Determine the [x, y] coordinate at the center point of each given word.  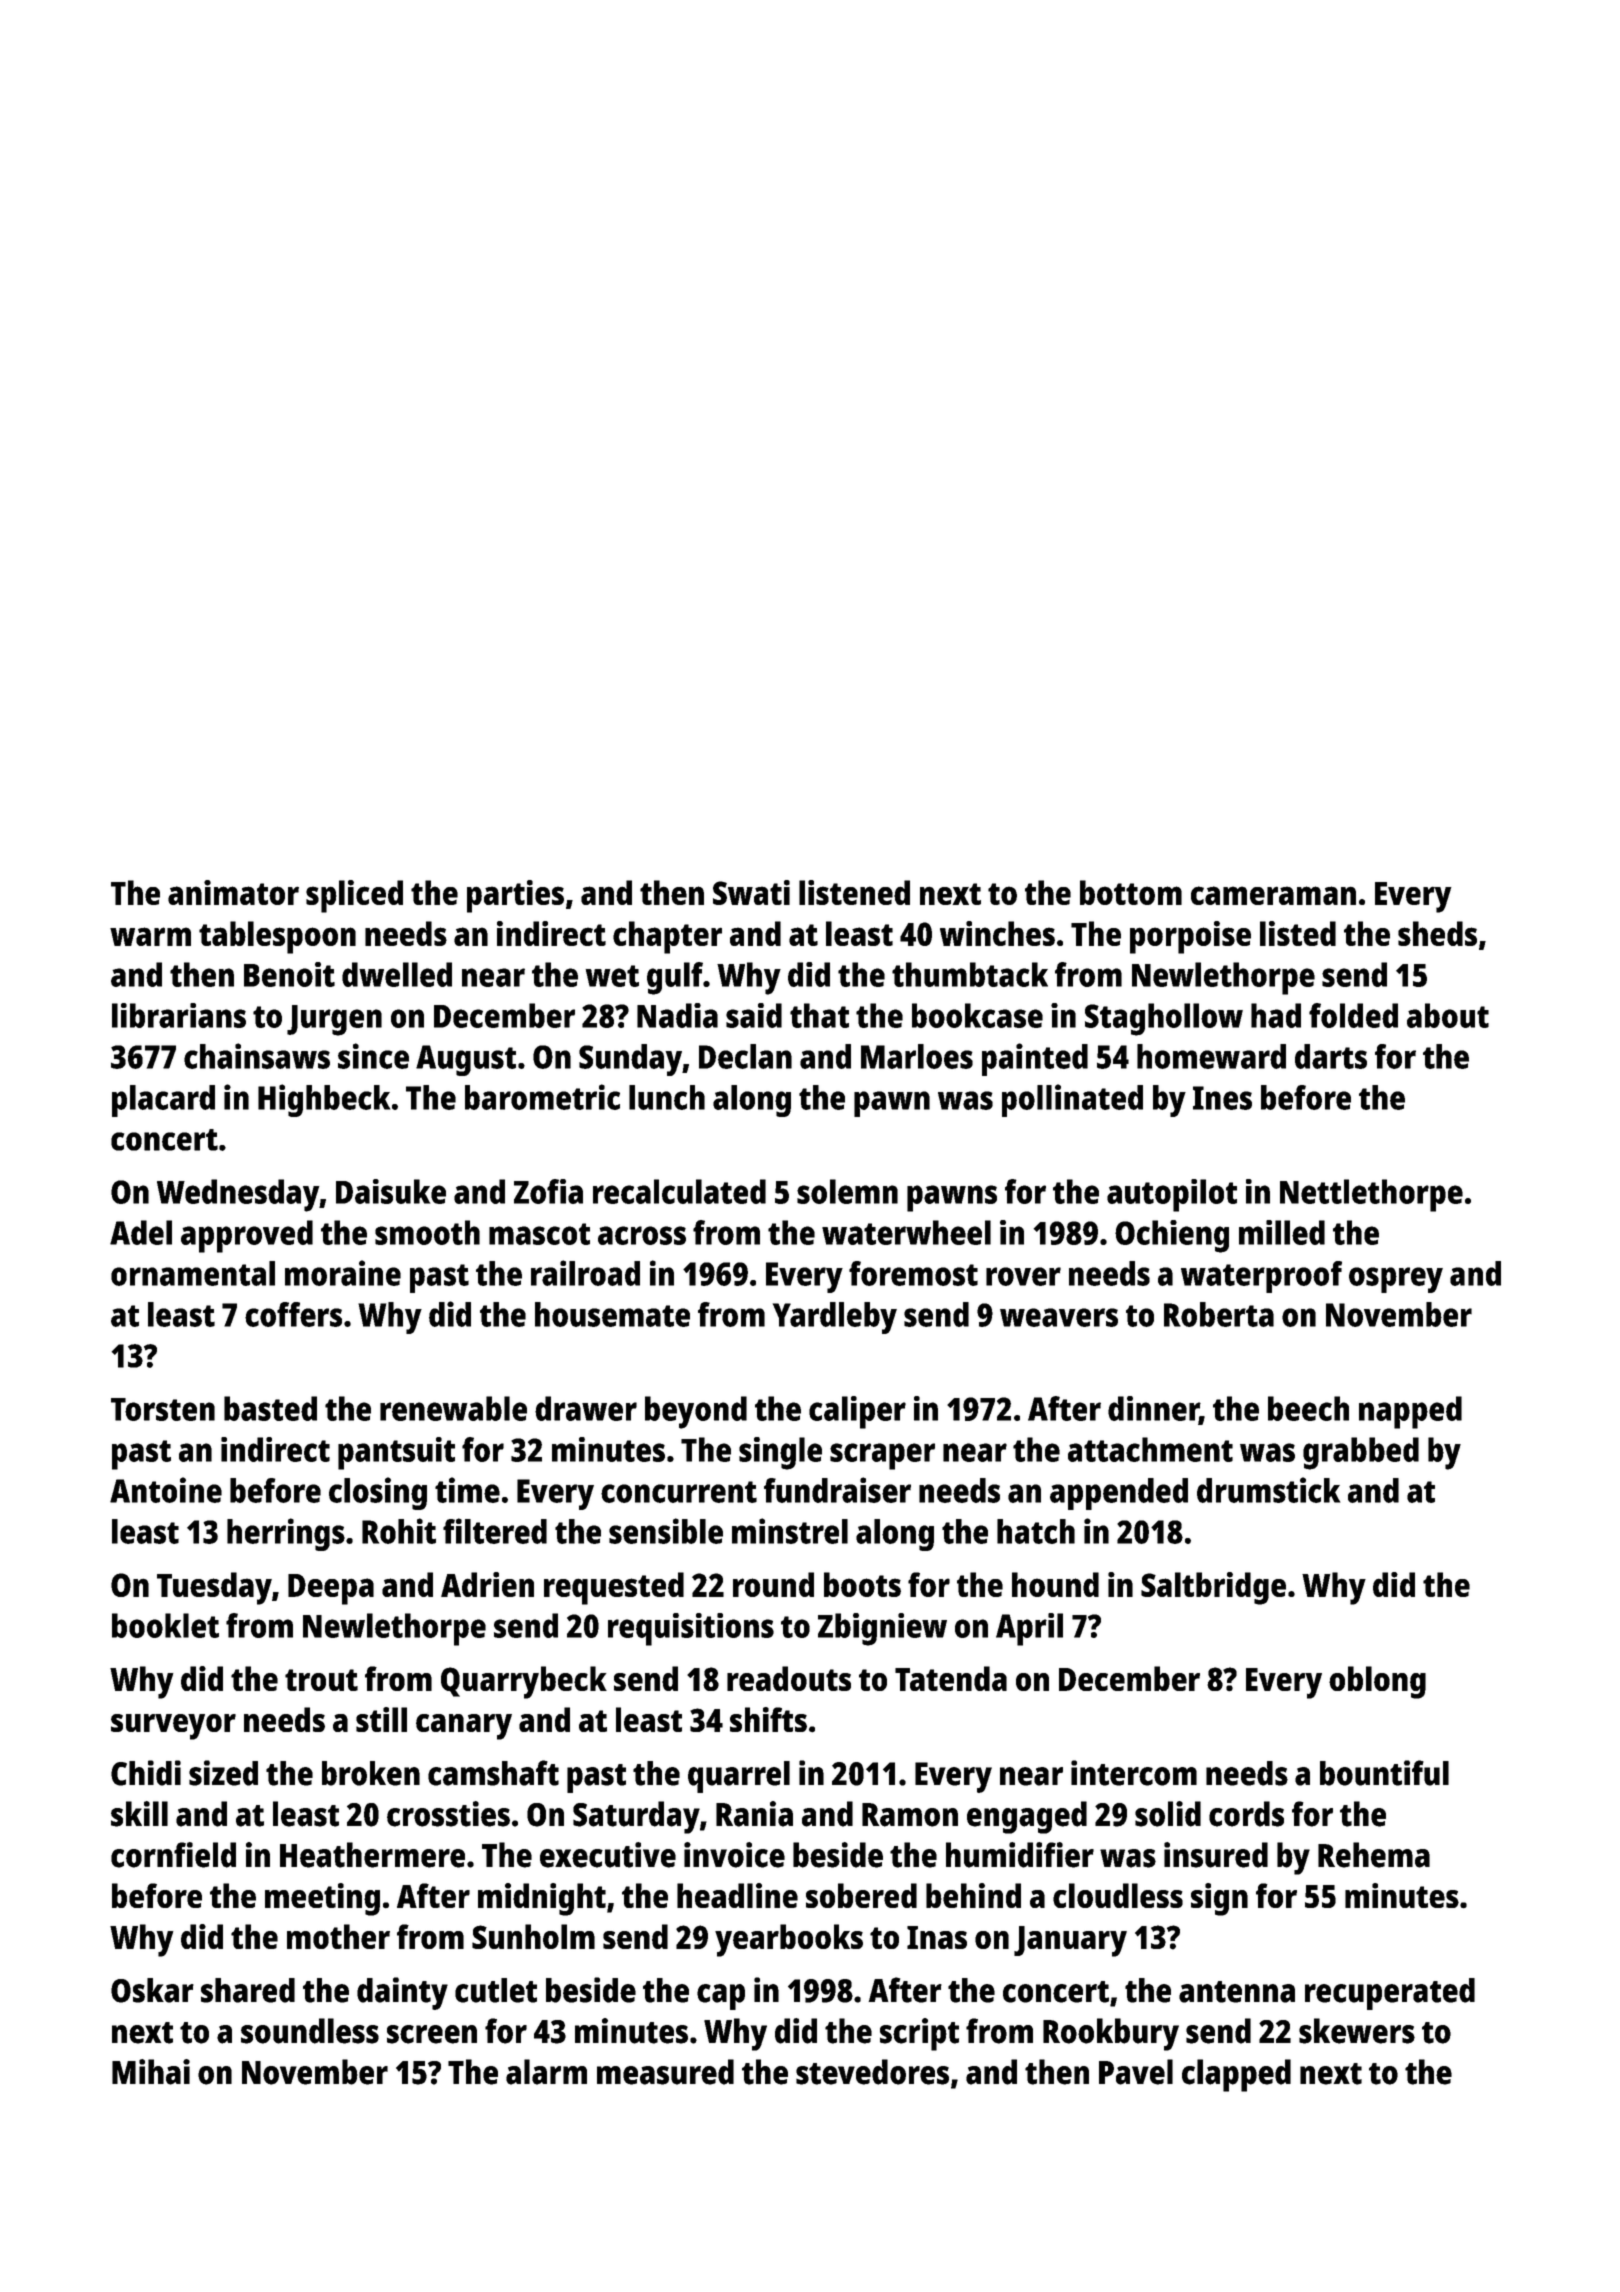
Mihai [151, 2072]
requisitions [691, 1629]
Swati [751, 892]
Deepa [331, 1589]
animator [233, 892]
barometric [542, 1097]
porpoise [1190, 937]
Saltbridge [1213, 1588]
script [919, 2034]
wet [612, 976]
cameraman [1273, 895]
